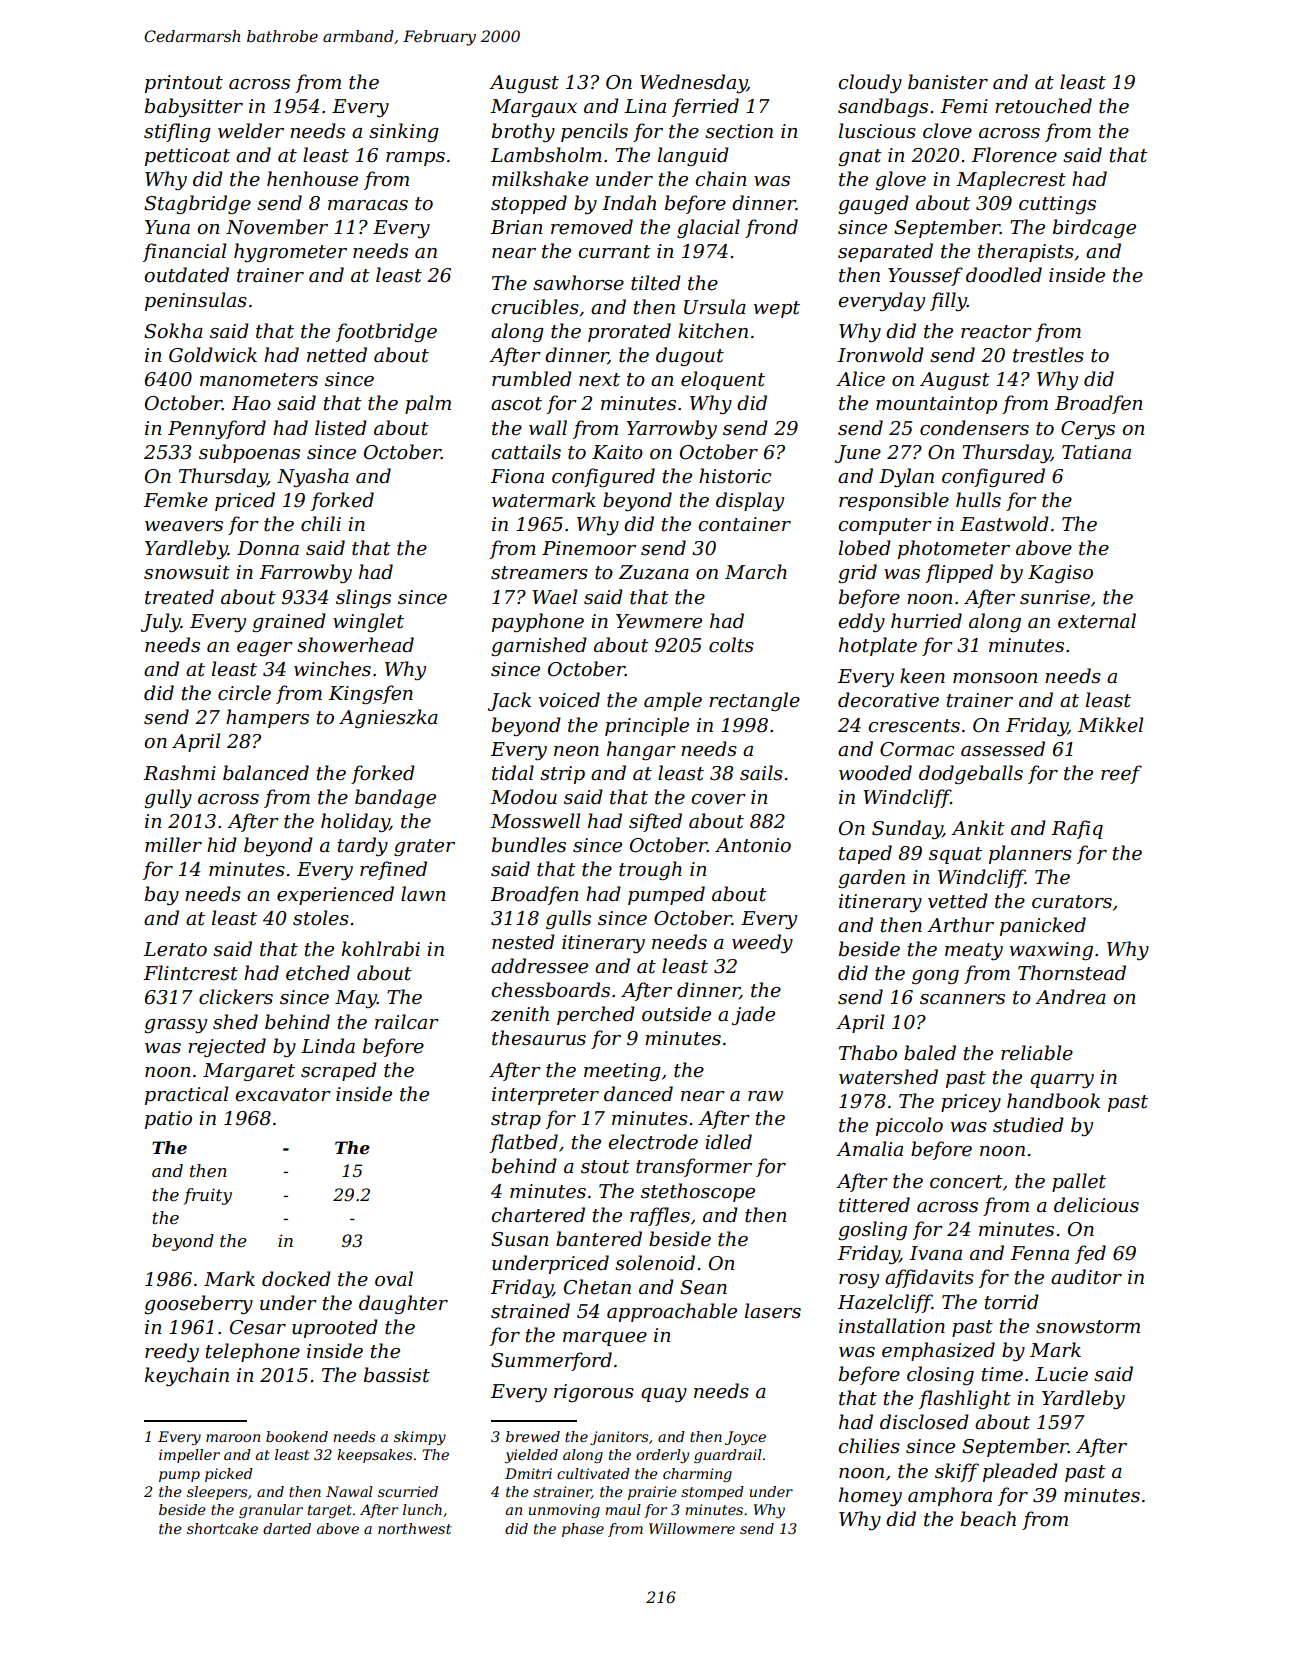 The width and height of the document is (1293, 1673). What do you see at coordinates (199, 1304) in the document?
I see `gooseberry` at bounding box center [199, 1304].
